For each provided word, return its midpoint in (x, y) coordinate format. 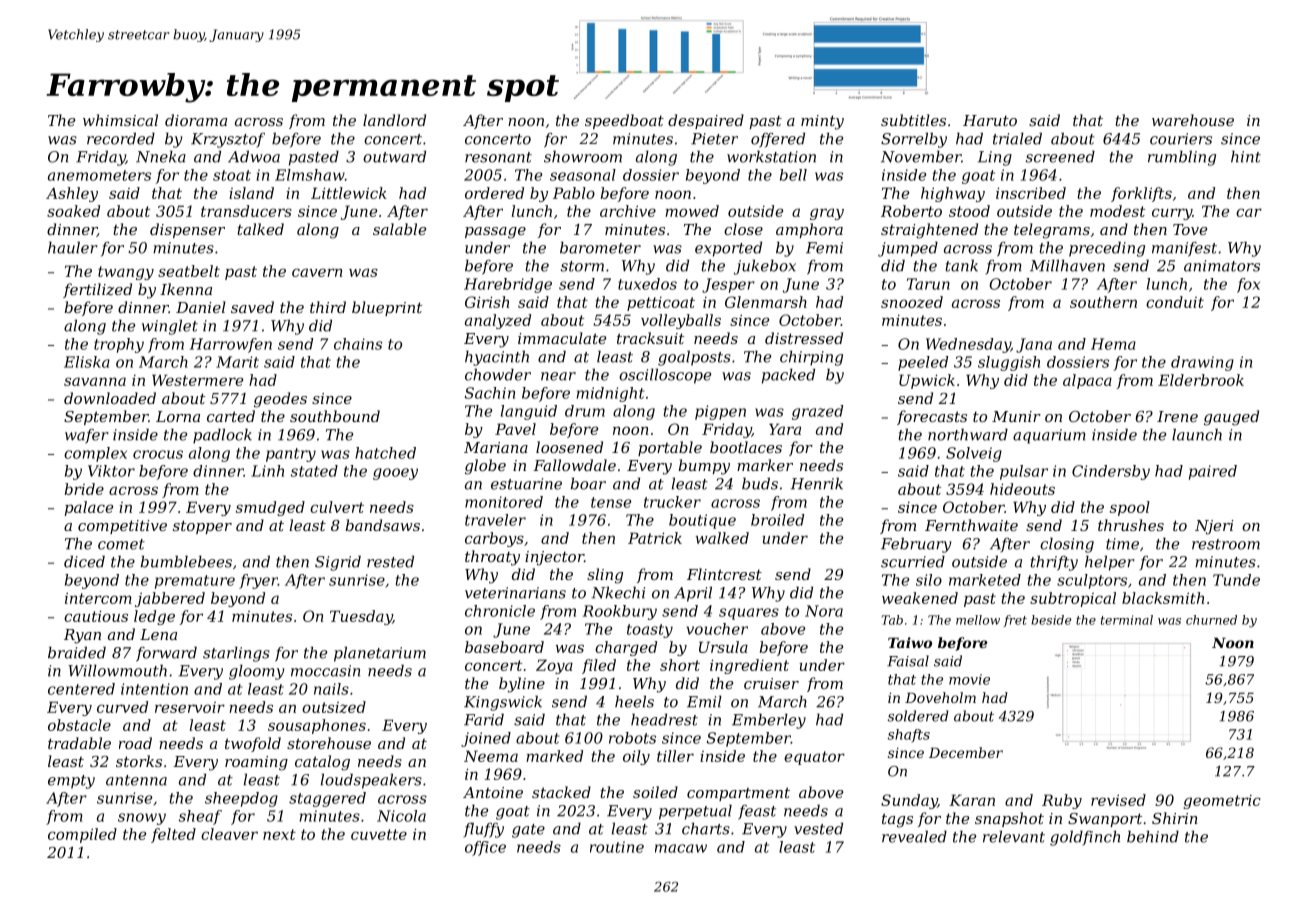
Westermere (197, 380)
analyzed (498, 321)
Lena (158, 634)
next (279, 834)
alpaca (1087, 381)
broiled (777, 520)
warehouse (1193, 120)
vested (818, 828)
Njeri (1214, 527)
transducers (246, 211)
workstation (771, 156)
